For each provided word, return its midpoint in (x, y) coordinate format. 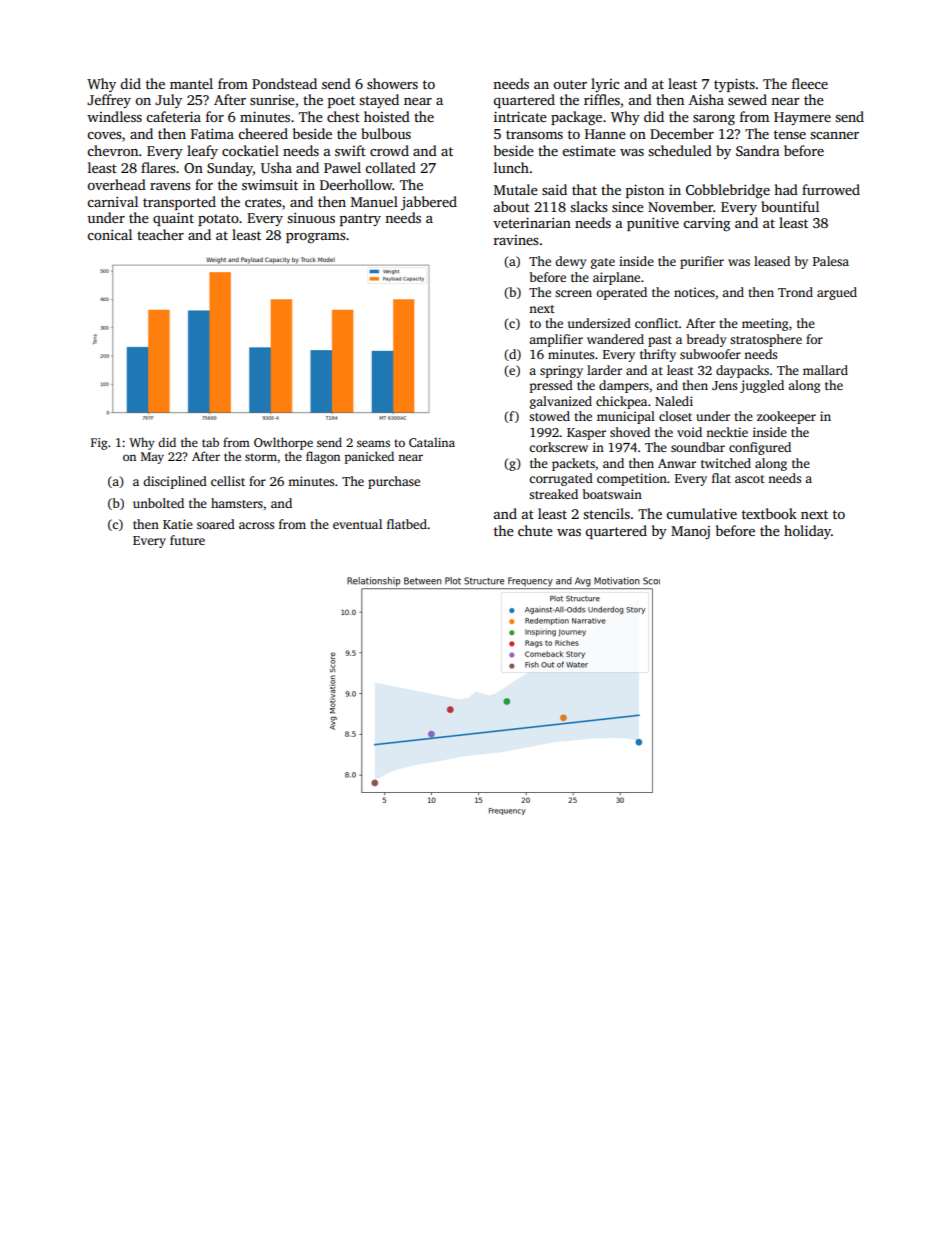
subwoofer (710, 354)
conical (109, 234)
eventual (357, 524)
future (187, 540)
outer (570, 84)
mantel (191, 83)
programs (315, 238)
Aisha (706, 99)
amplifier (556, 340)
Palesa (831, 261)
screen (573, 293)
